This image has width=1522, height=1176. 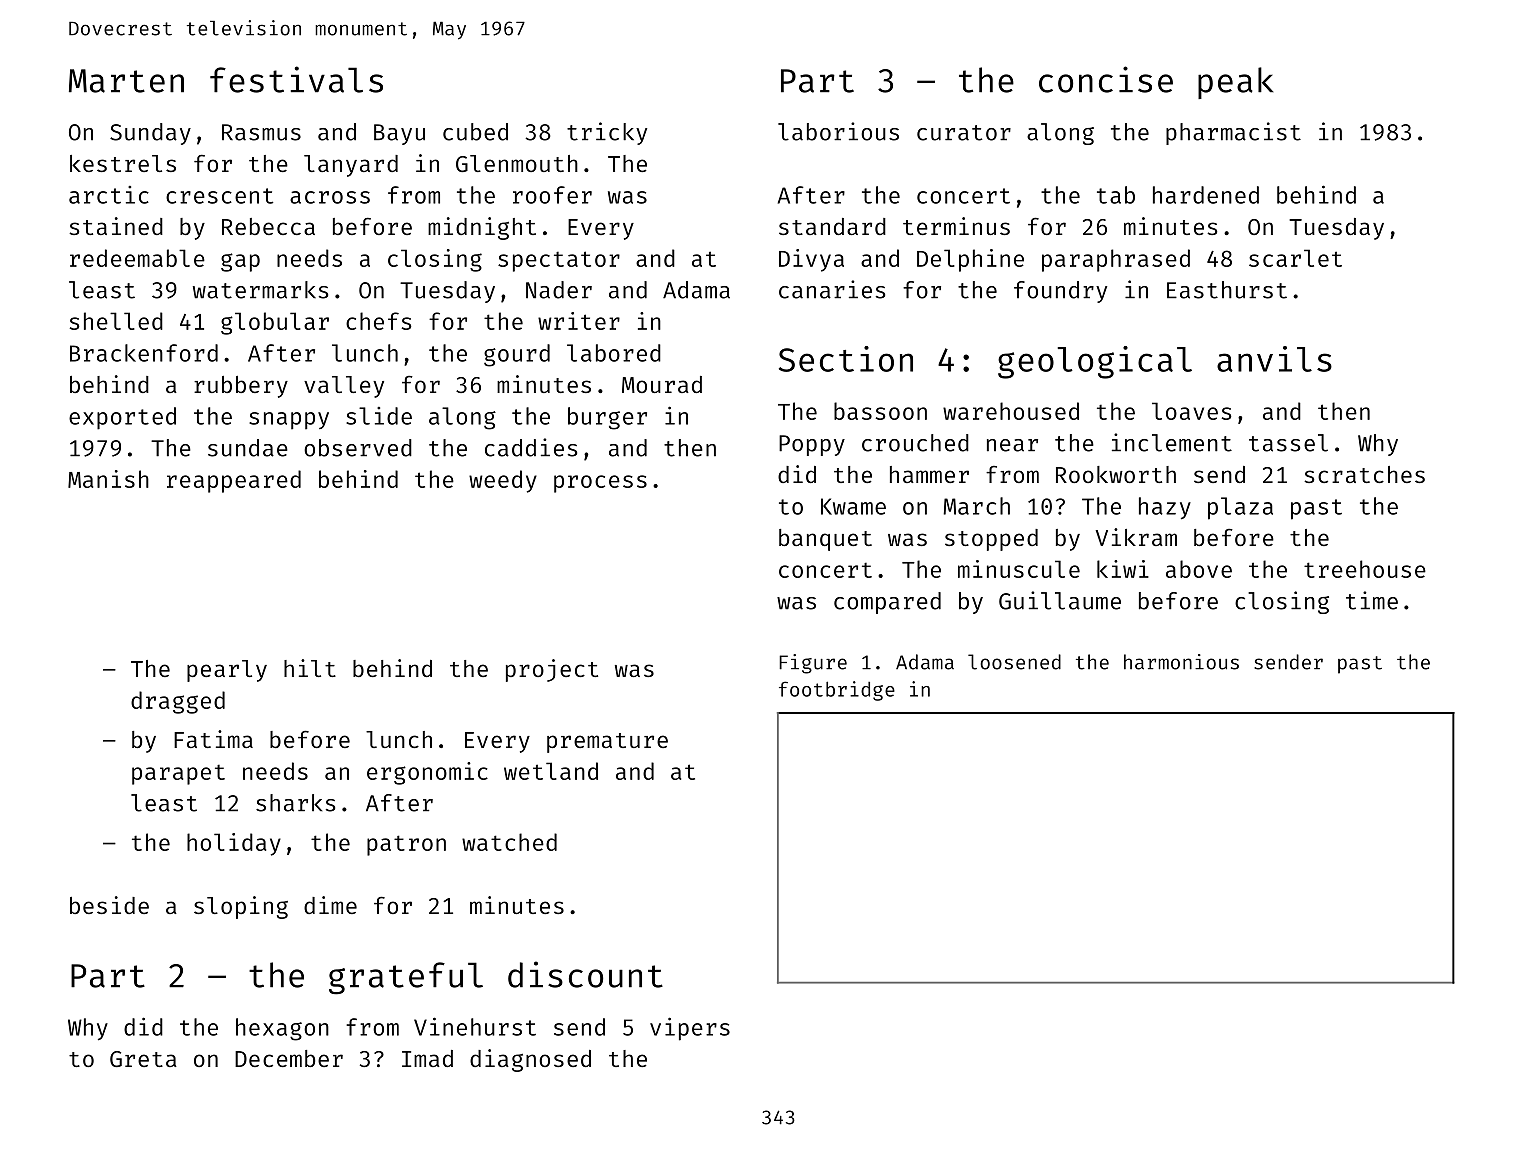 I want to click on midnight, so click(x=482, y=228).
